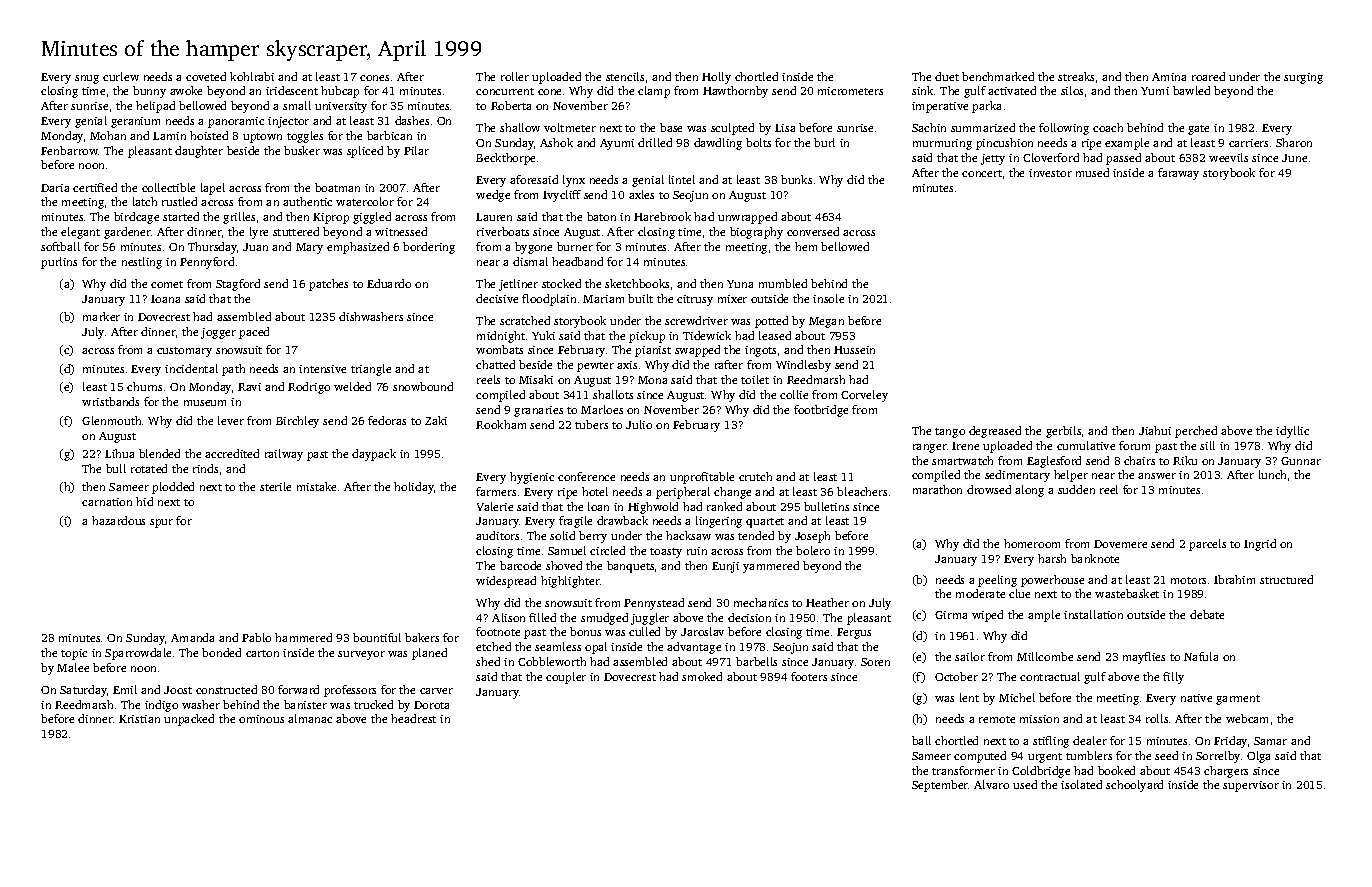 This page has height=887, width=1372. Describe the element at coordinates (756, 661) in the page. I see `barbells` at that location.
